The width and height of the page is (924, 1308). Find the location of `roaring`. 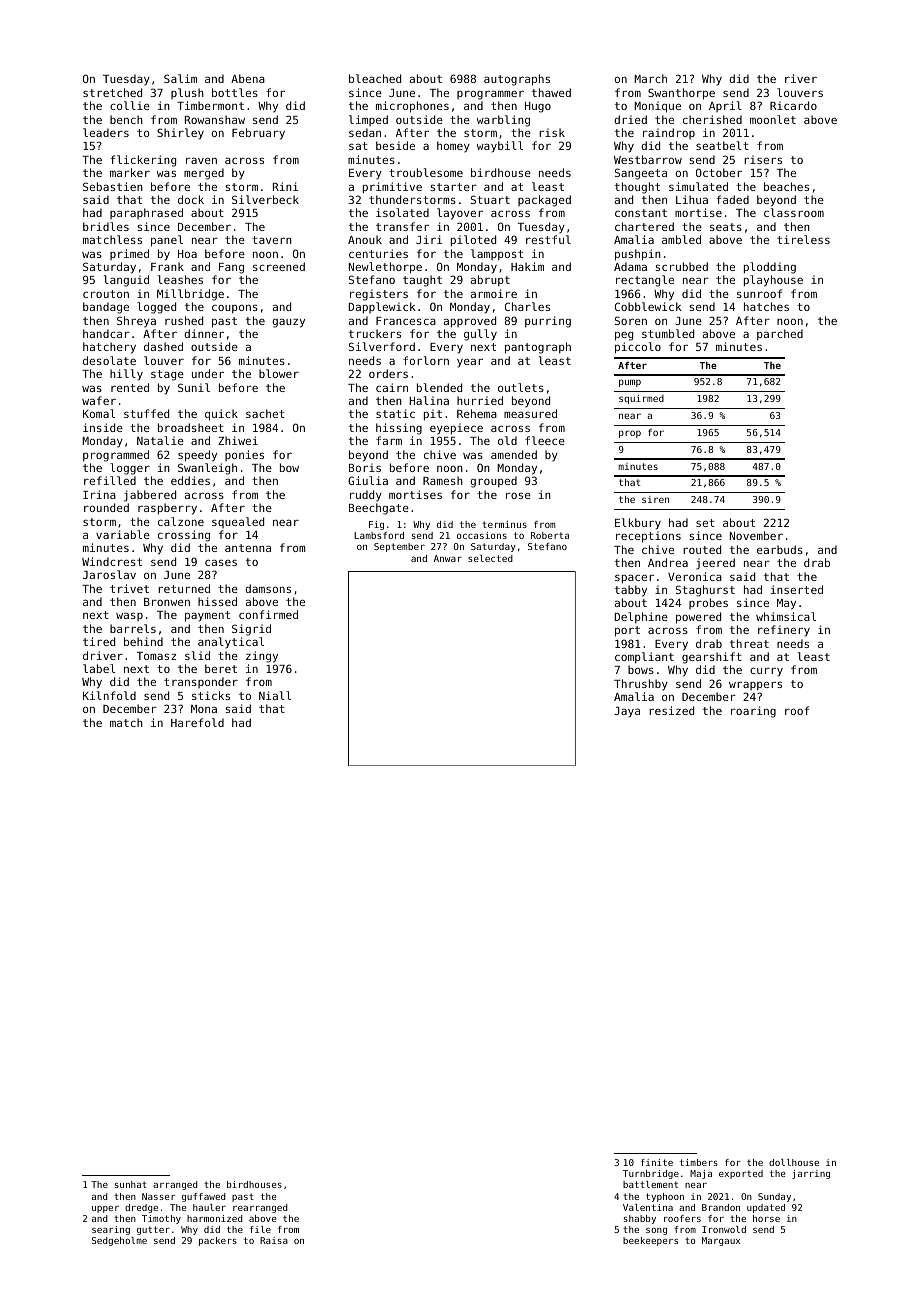

roaring is located at coordinates (753, 712).
